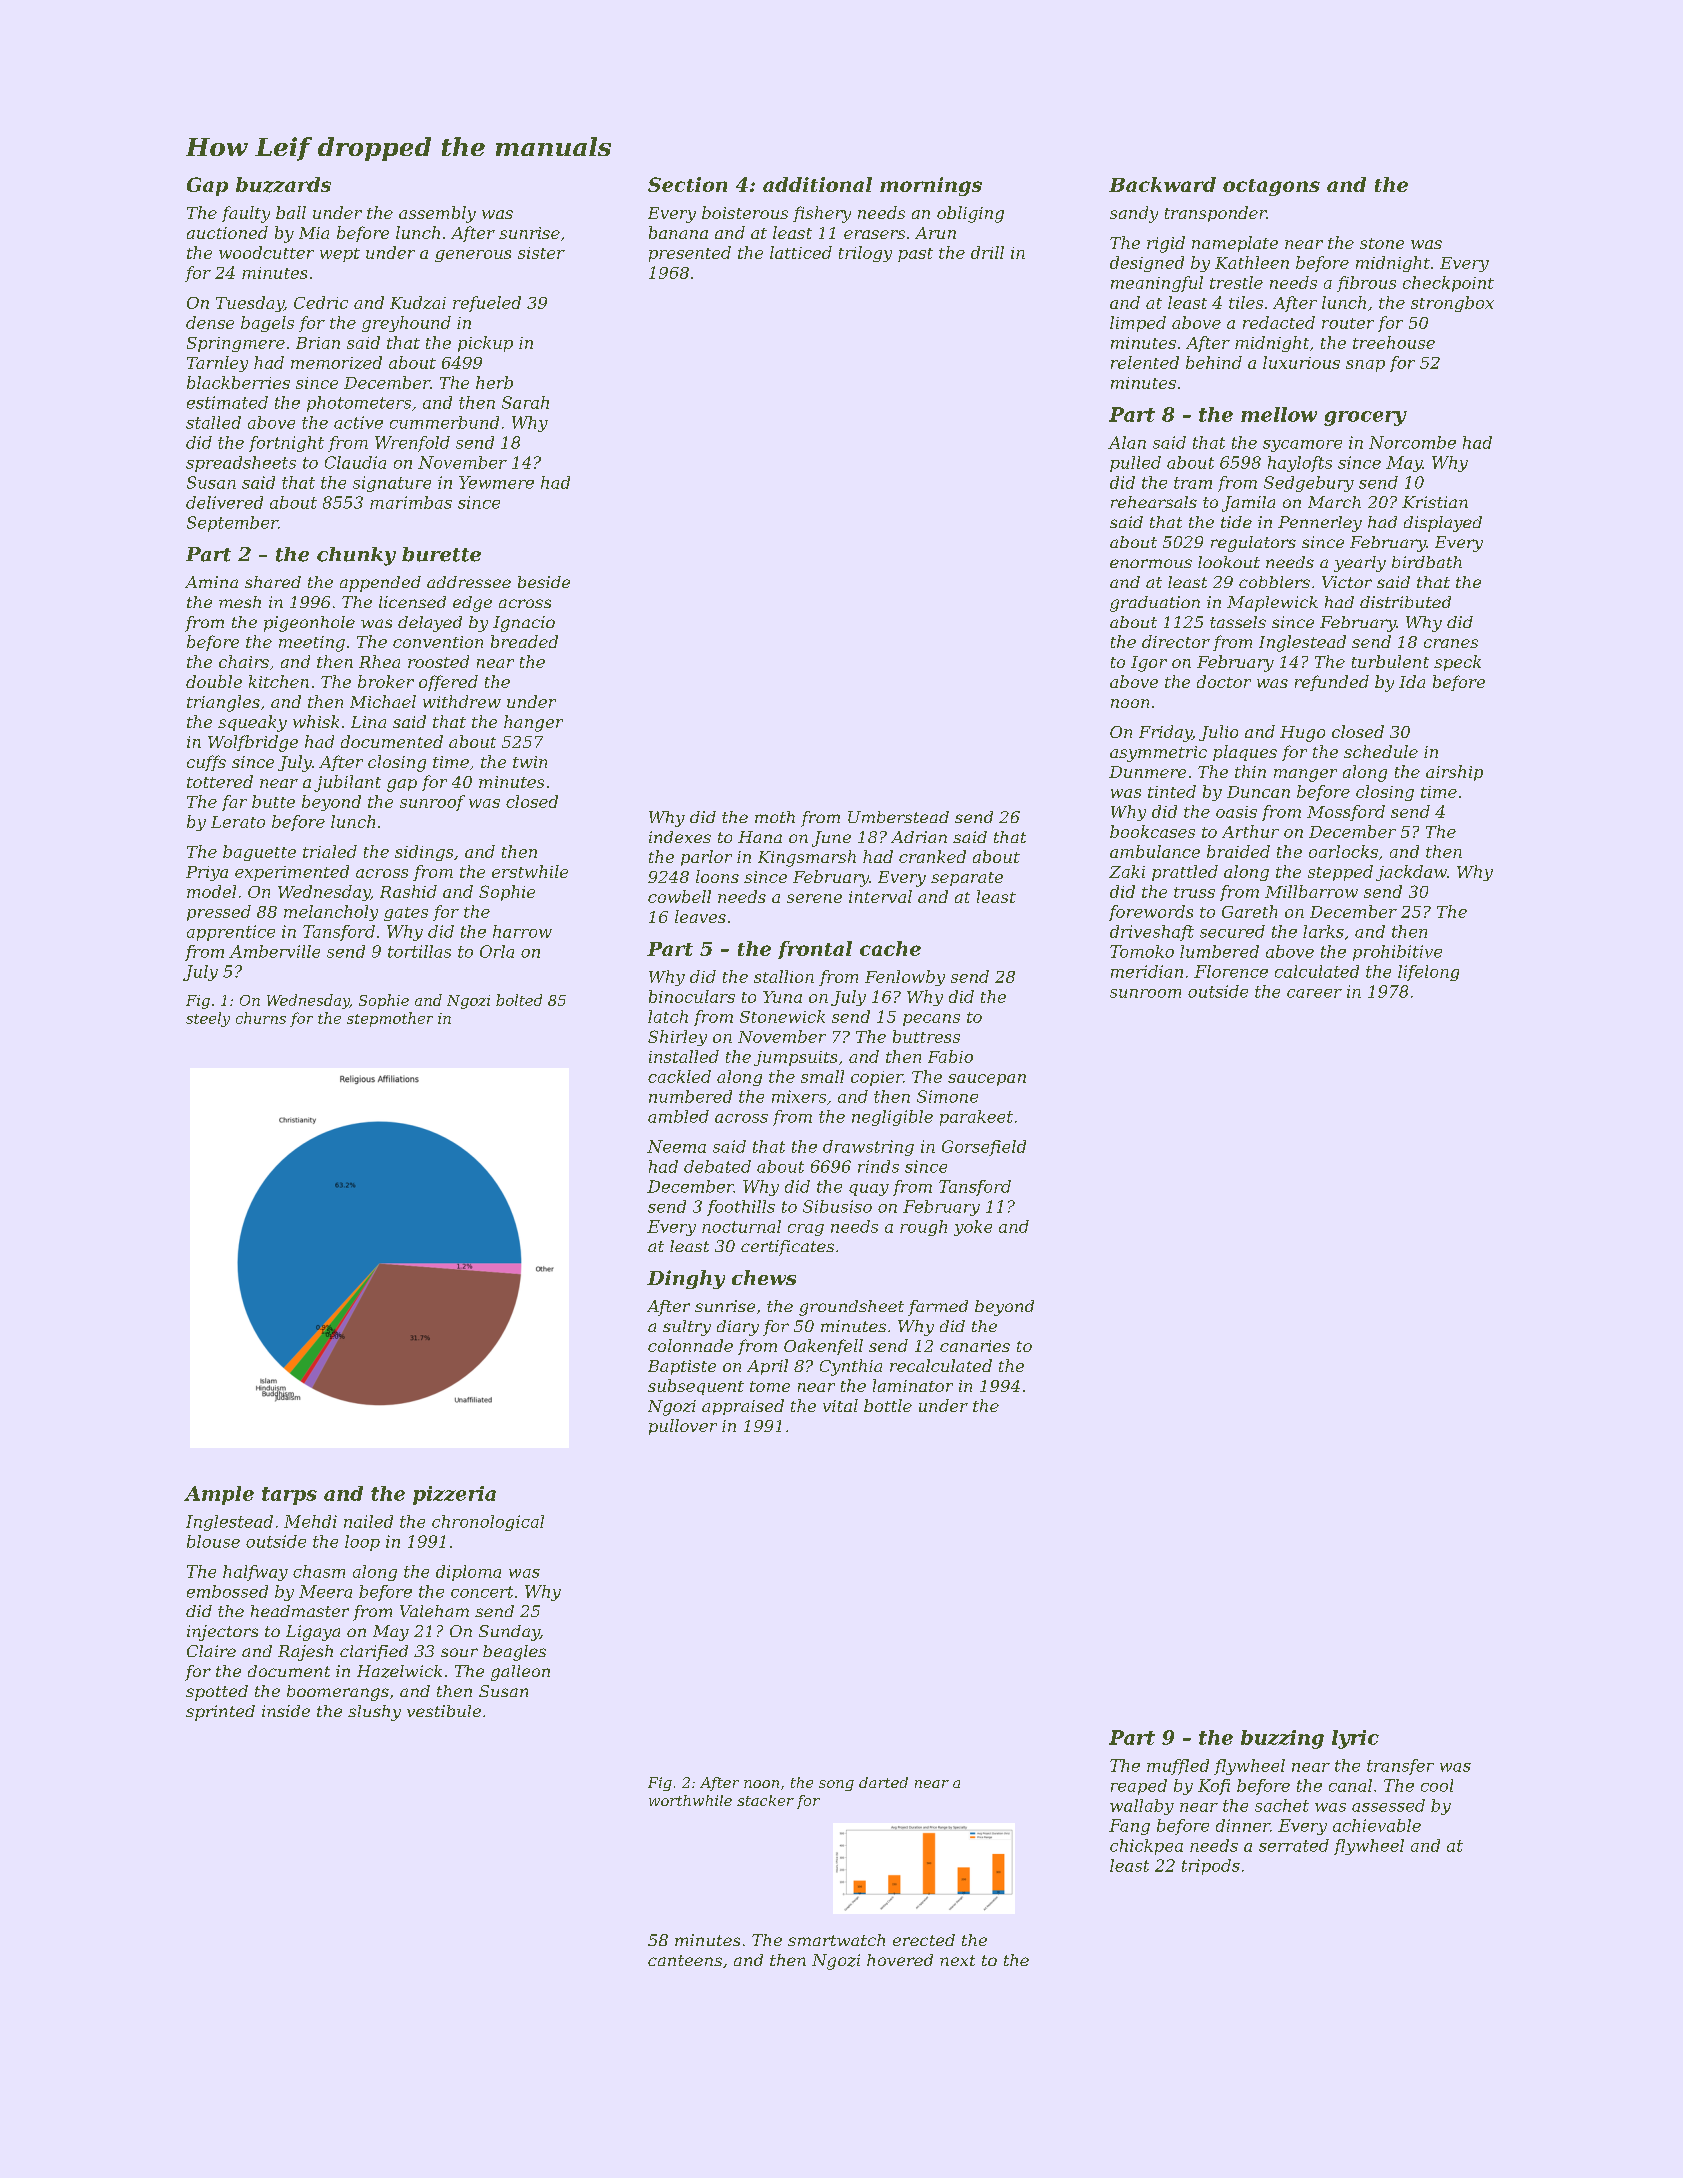 This image has height=2178, width=1683. What do you see at coordinates (1129, 1827) in the image?
I see `Fang` at bounding box center [1129, 1827].
